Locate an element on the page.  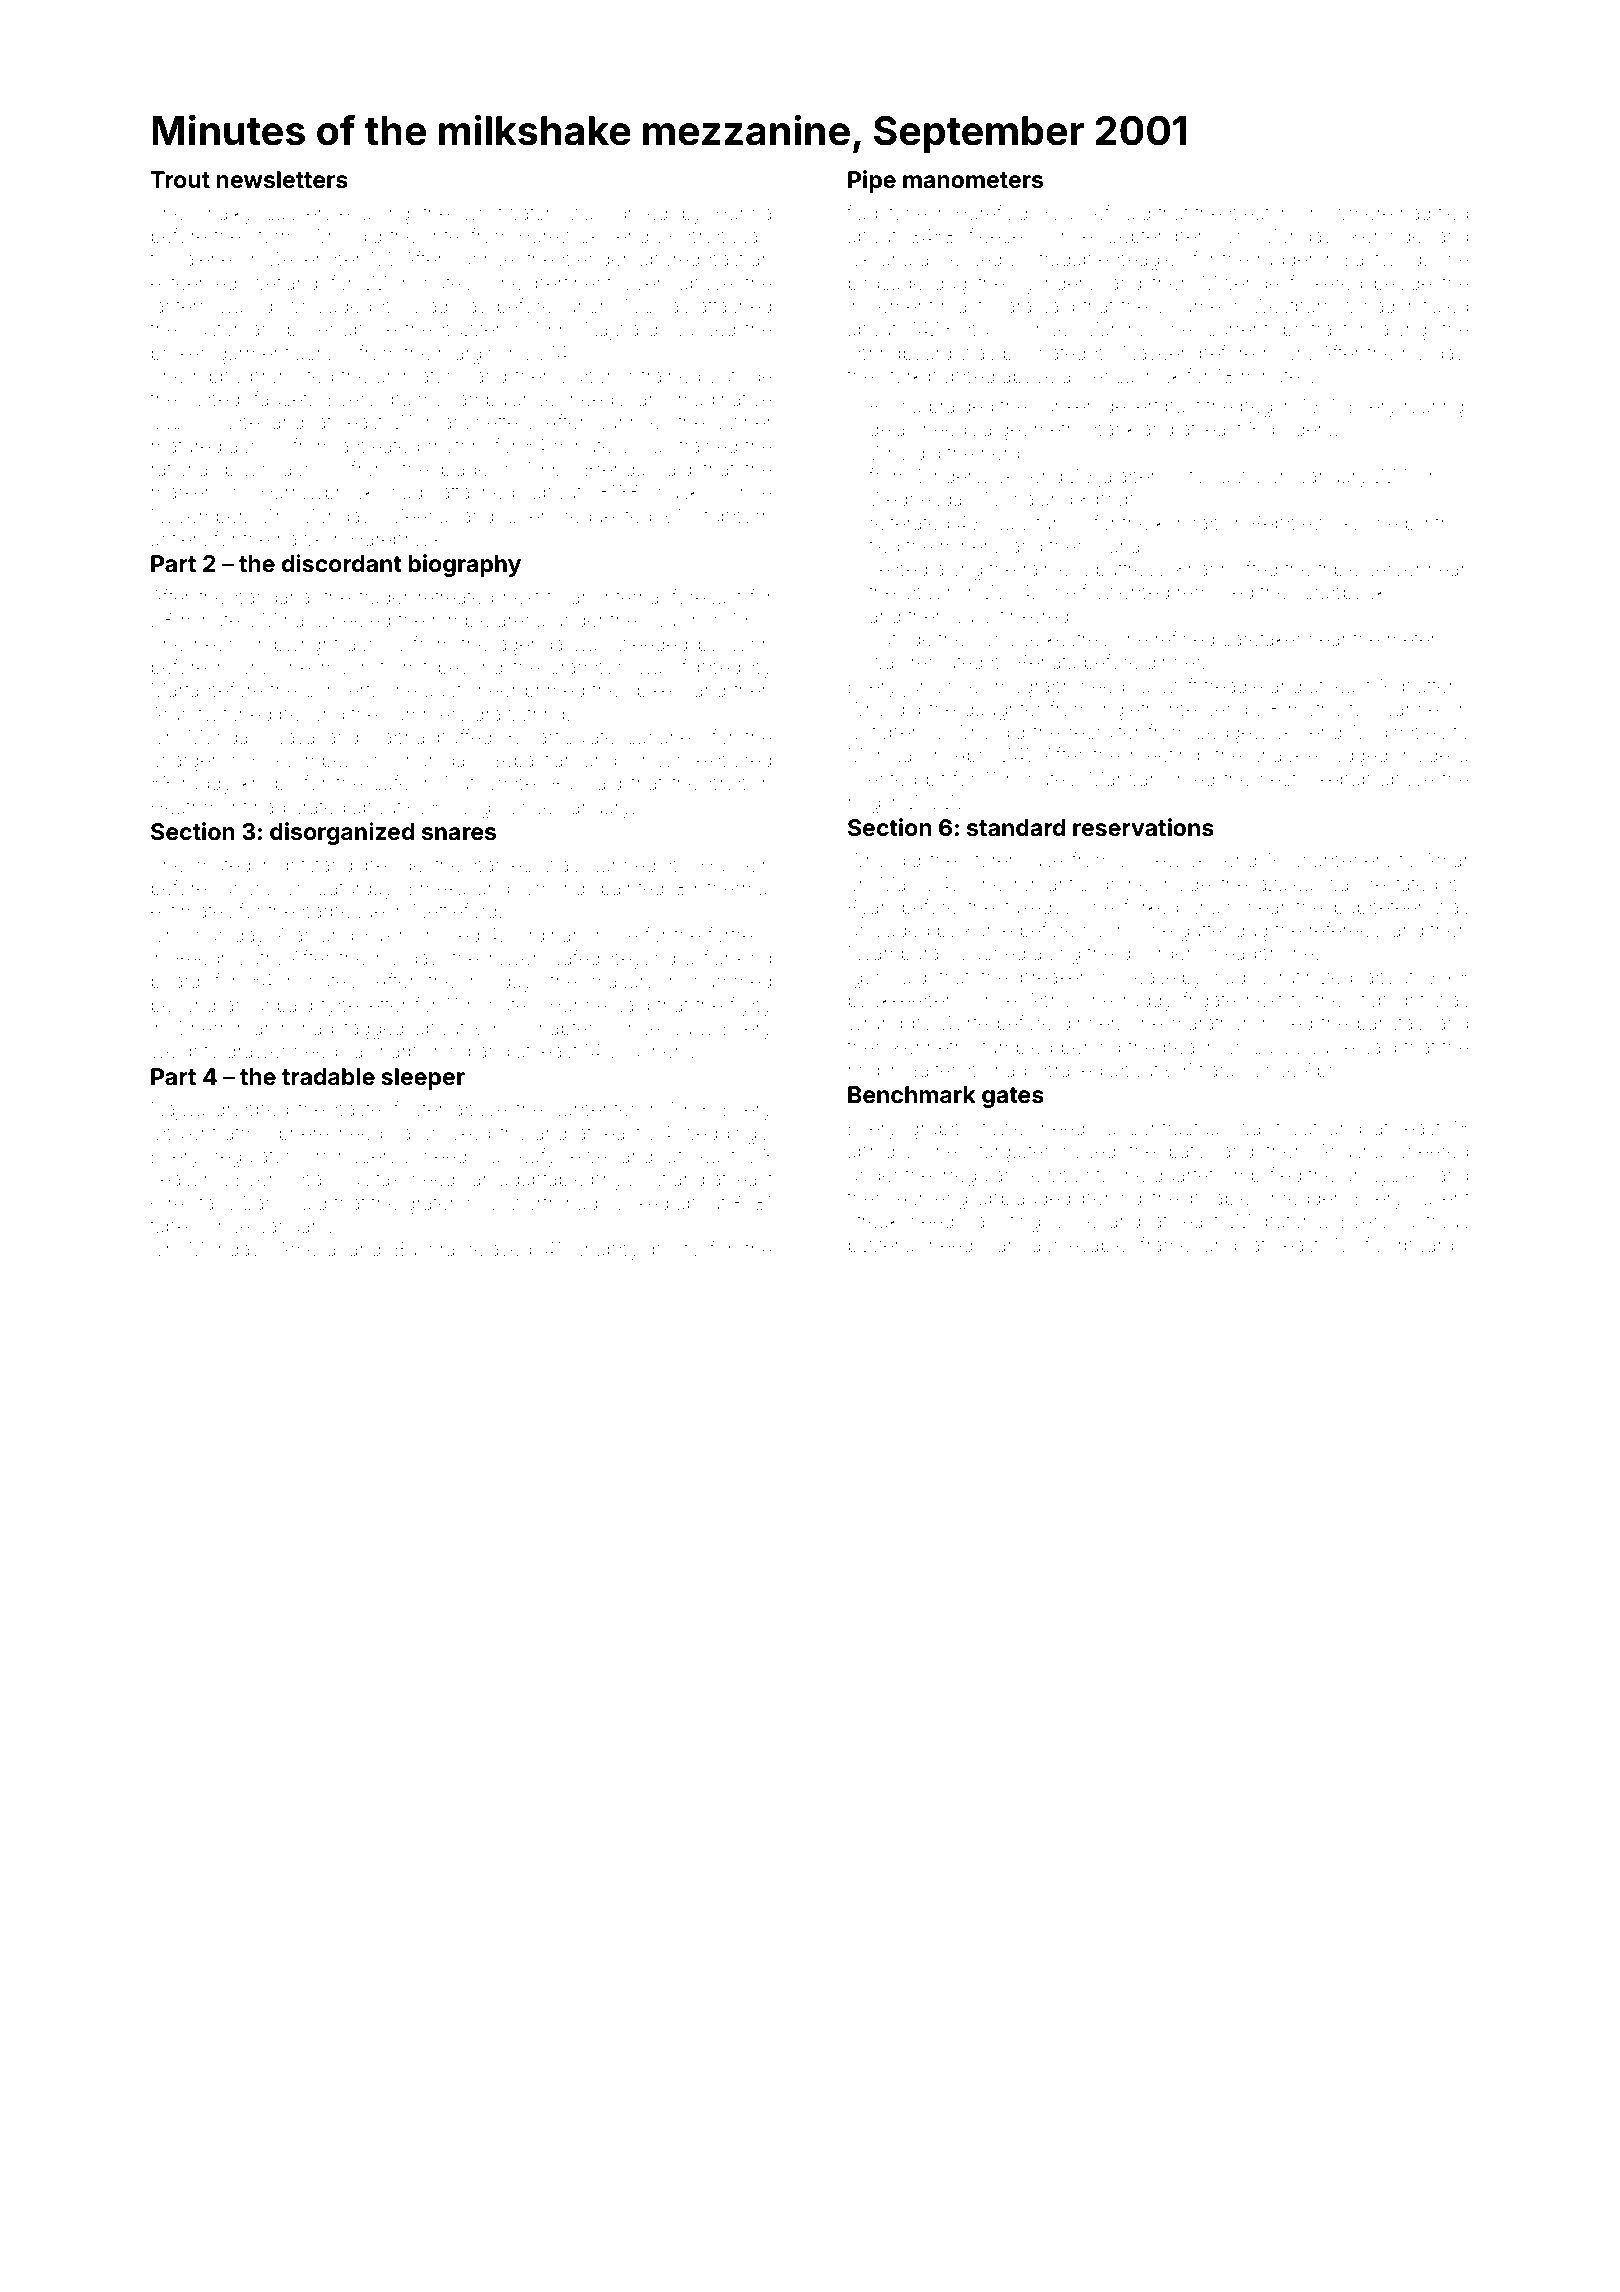
labored is located at coordinates (668, 259).
